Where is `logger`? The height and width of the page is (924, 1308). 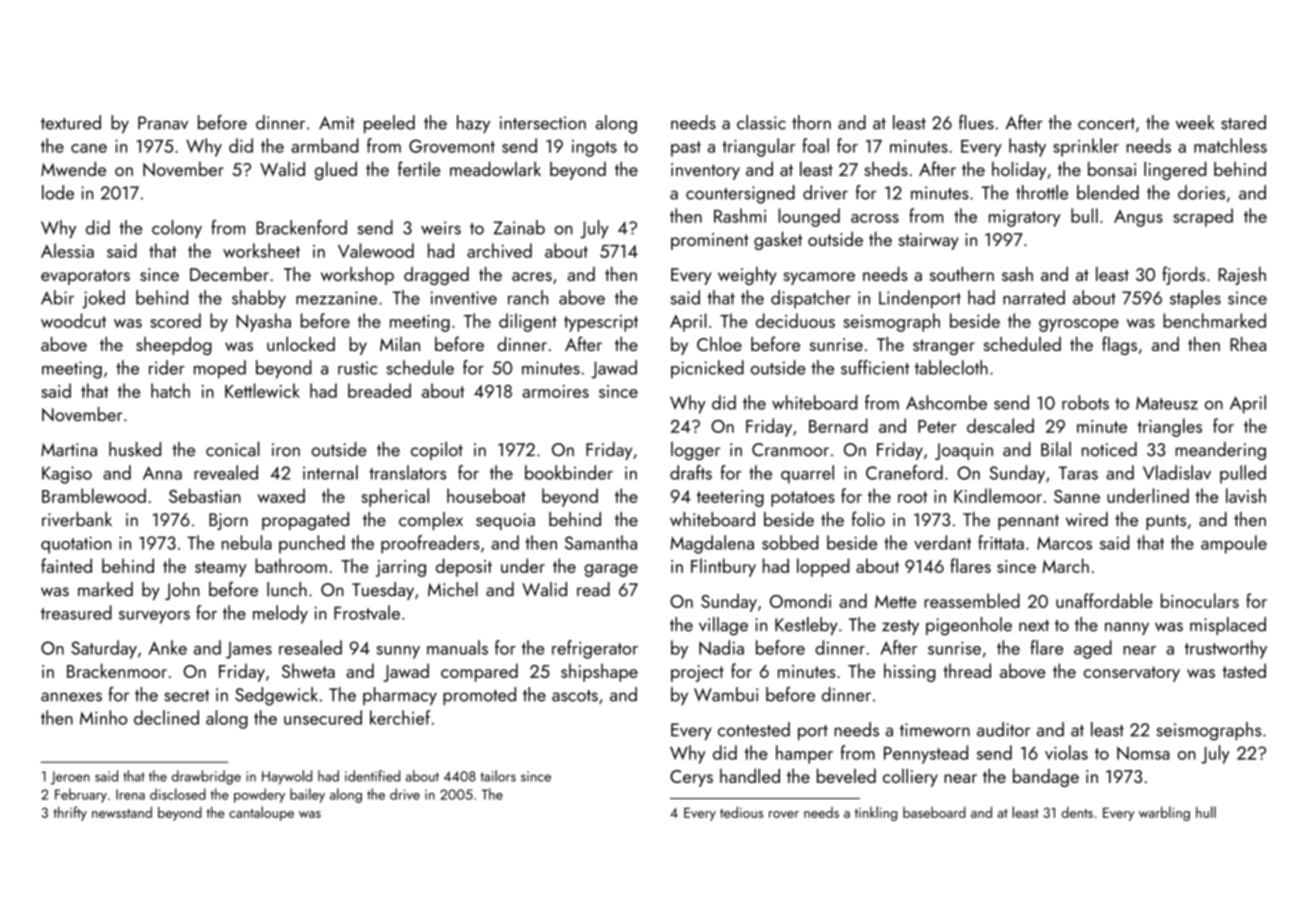 logger is located at coordinates (695, 451).
